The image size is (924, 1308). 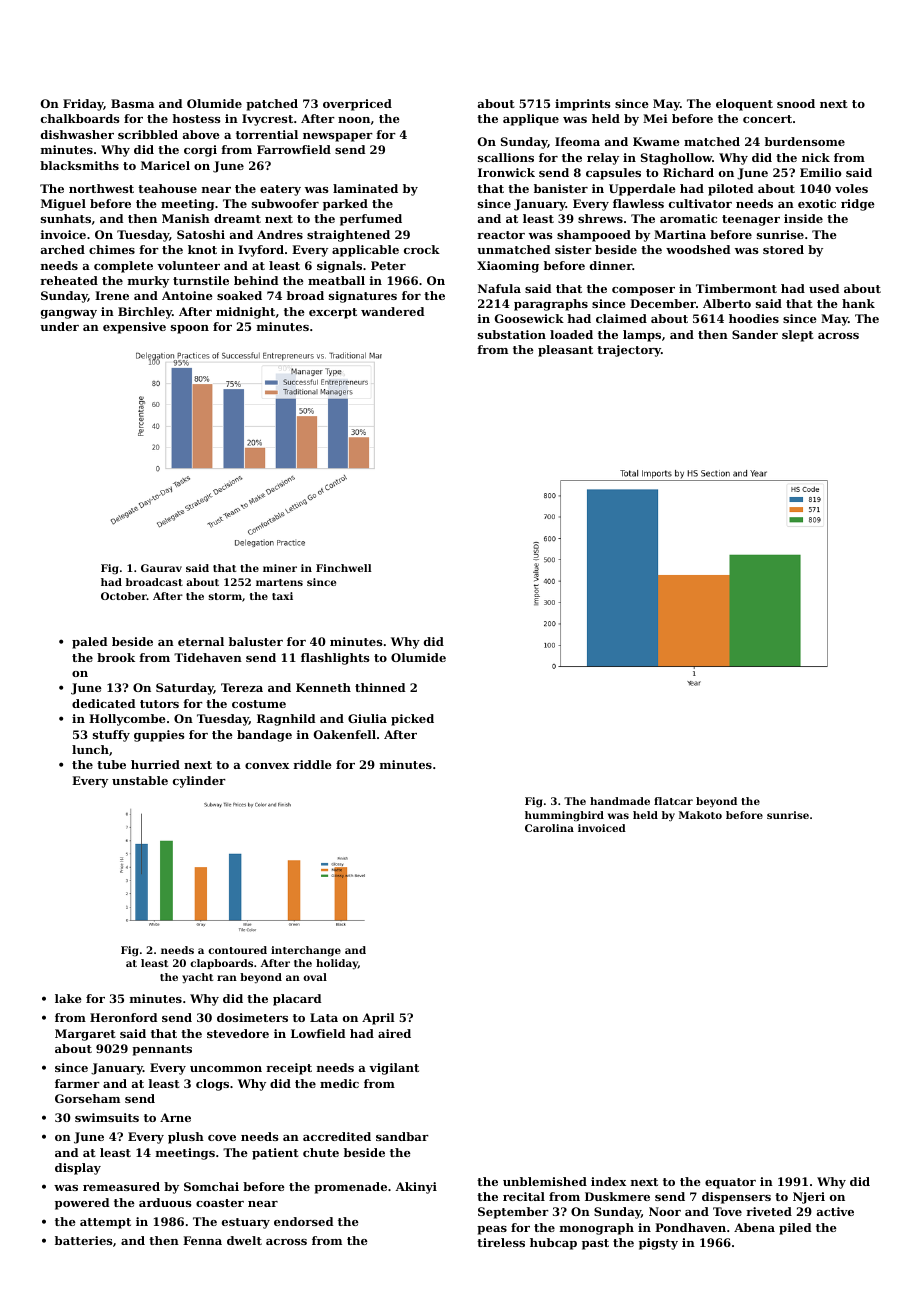 I want to click on patched, so click(x=272, y=105).
